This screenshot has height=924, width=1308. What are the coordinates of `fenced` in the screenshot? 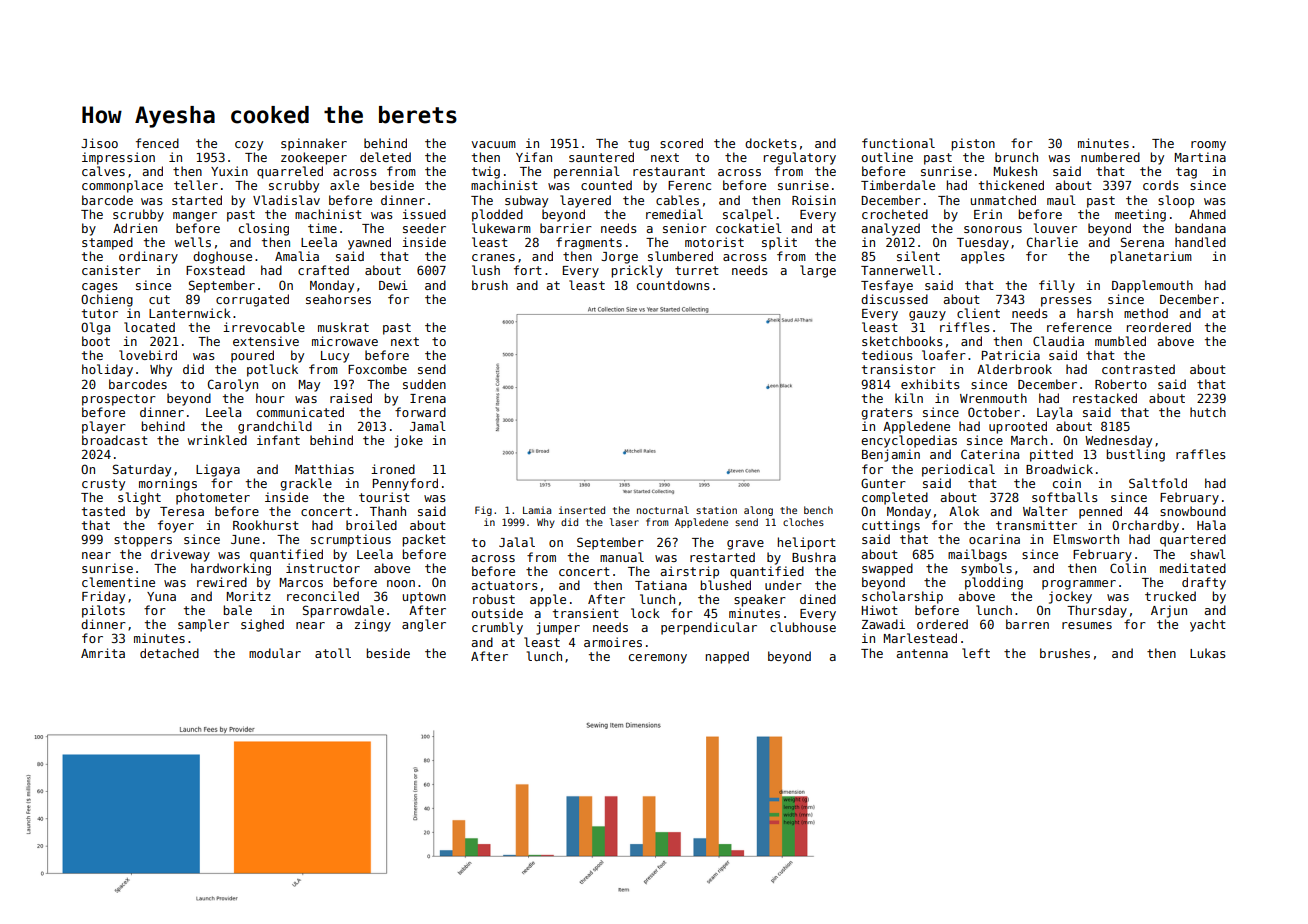 It's located at (157, 143).
